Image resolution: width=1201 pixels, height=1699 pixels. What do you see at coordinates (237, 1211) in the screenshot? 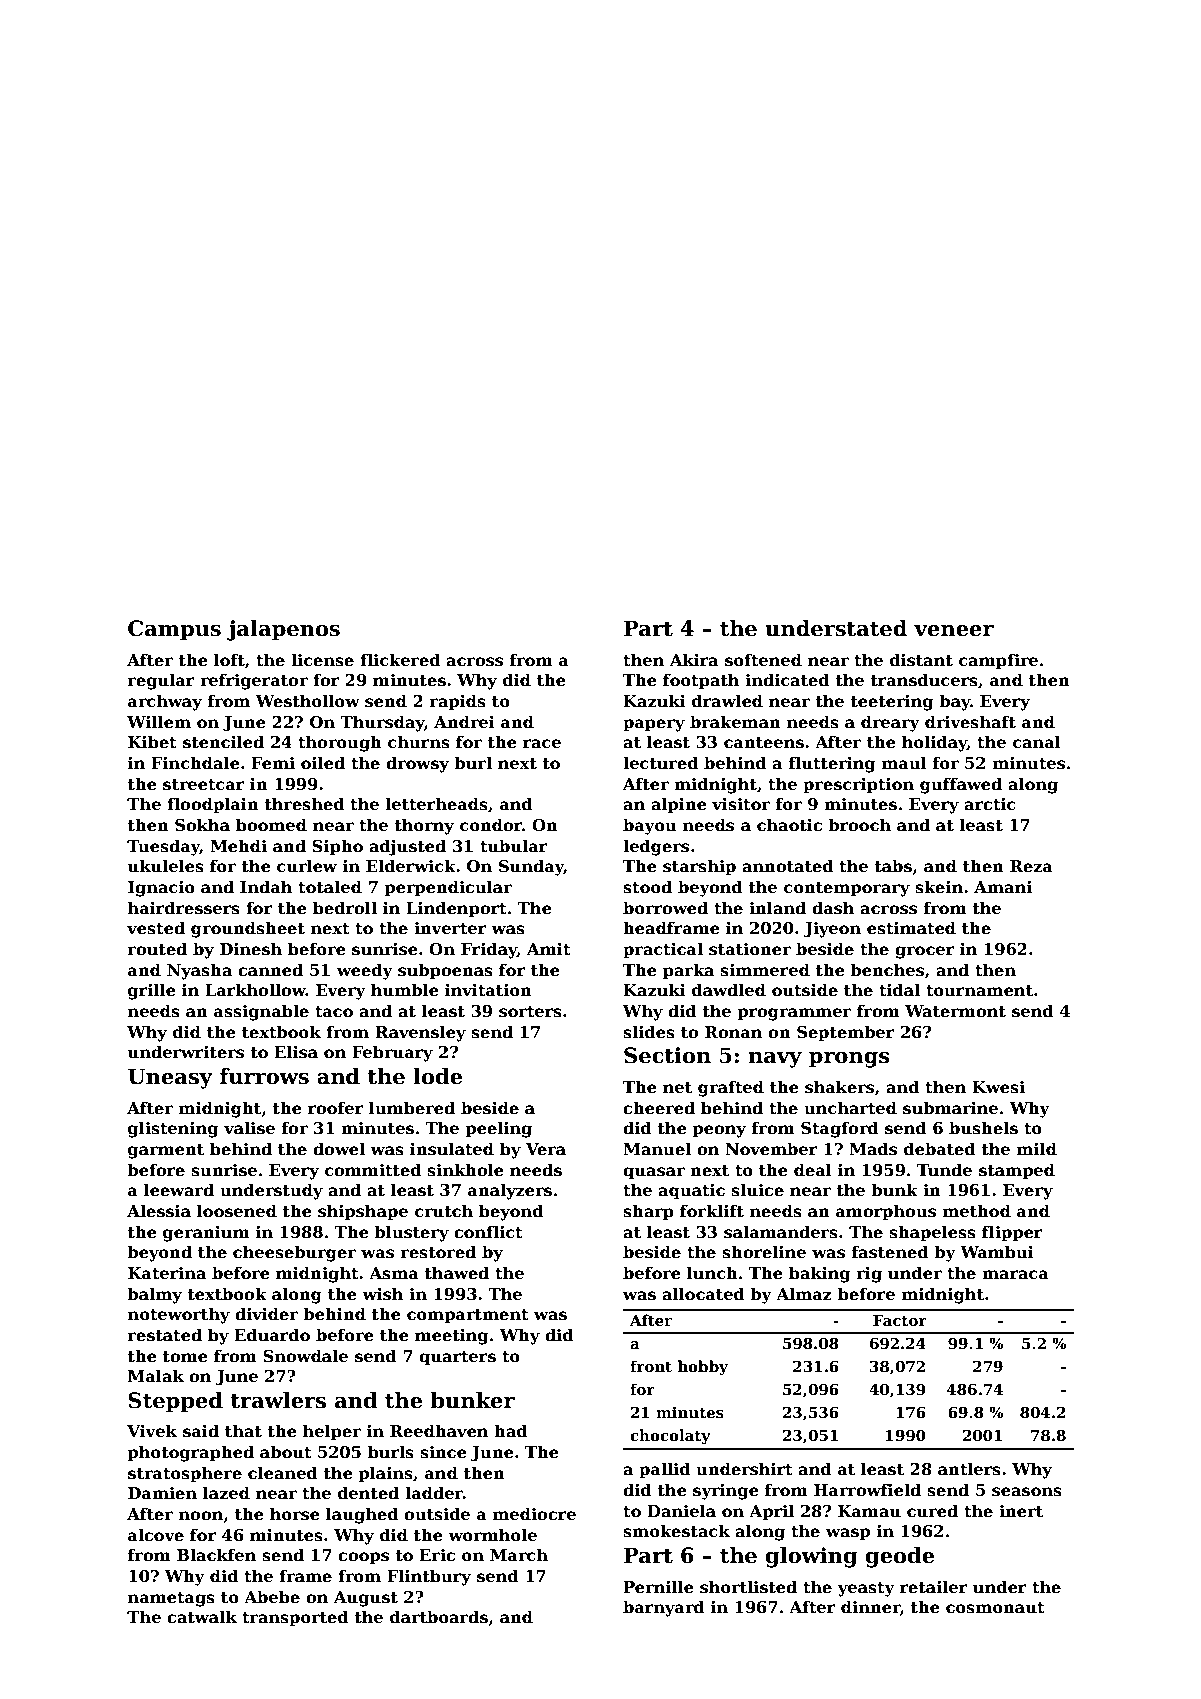
I see `loosened` at bounding box center [237, 1211].
